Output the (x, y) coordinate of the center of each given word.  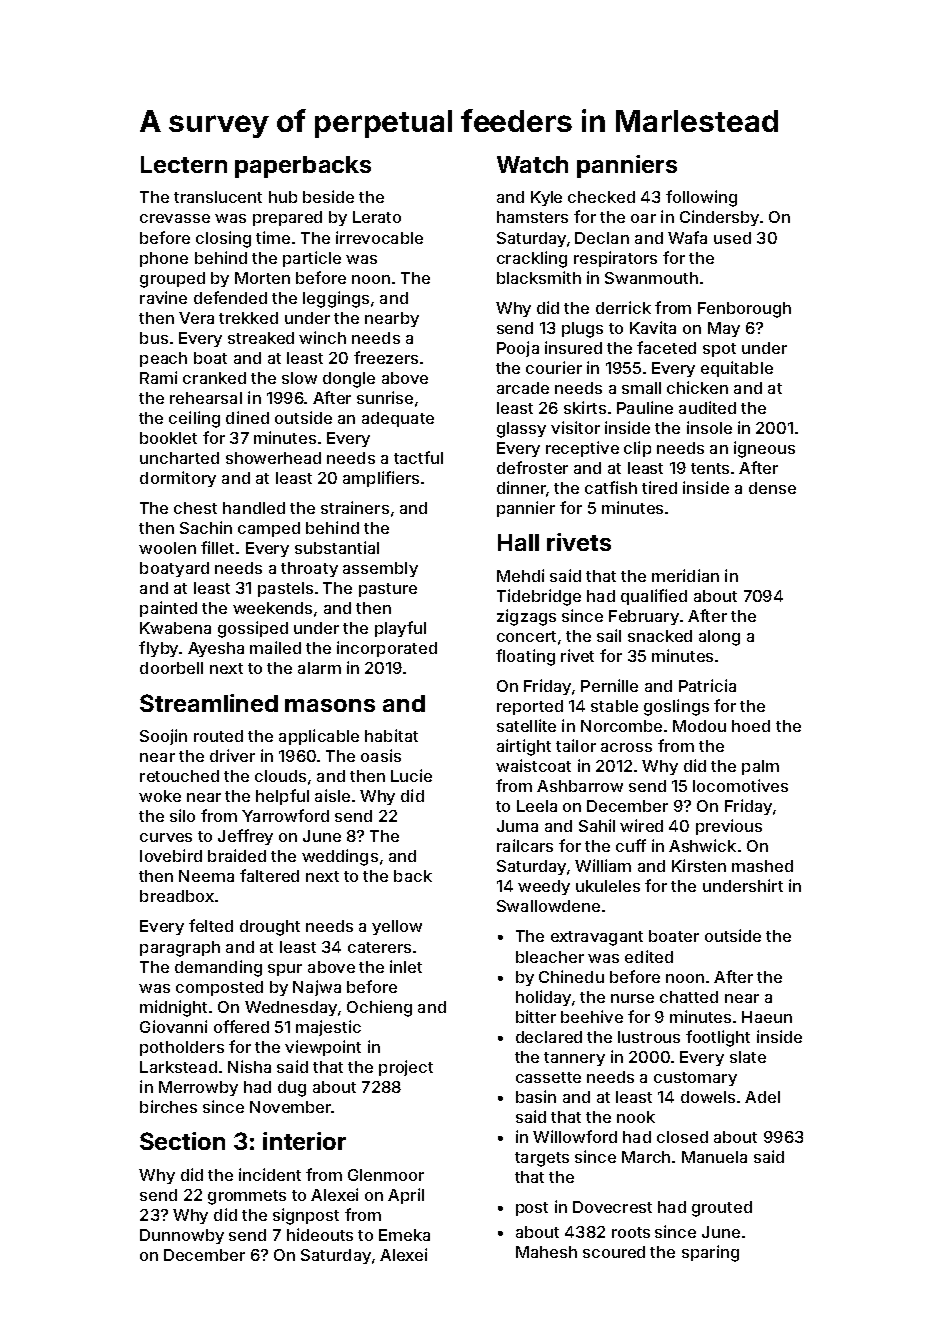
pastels (285, 589)
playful (400, 629)
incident (270, 1174)
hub (283, 197)
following (701, 198)
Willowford (575, 1136)
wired (641, 825)
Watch (532, 164)
